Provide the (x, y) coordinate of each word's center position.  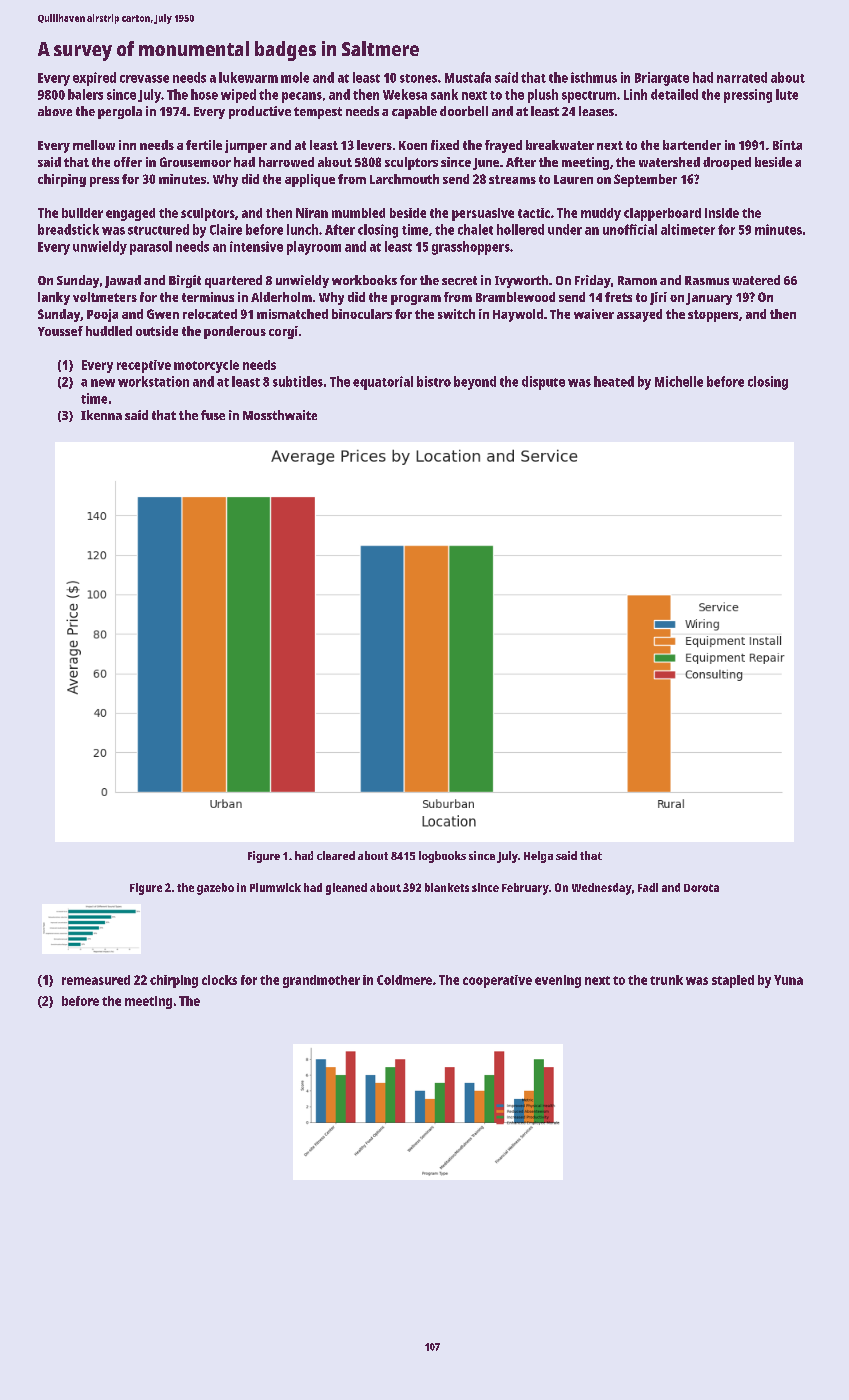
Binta (787, 145)
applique (310, 180)
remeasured (96, 980)
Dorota (701, 888)
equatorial (383, 383)
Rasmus (707, 280)
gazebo (215, 889)
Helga (538, 857)
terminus (208, 297)
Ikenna (101, 415)
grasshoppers (471, 248)
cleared (336, 855)
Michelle (679, 381)
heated (614, 381)
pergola (120, 112)
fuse (213, 415)
